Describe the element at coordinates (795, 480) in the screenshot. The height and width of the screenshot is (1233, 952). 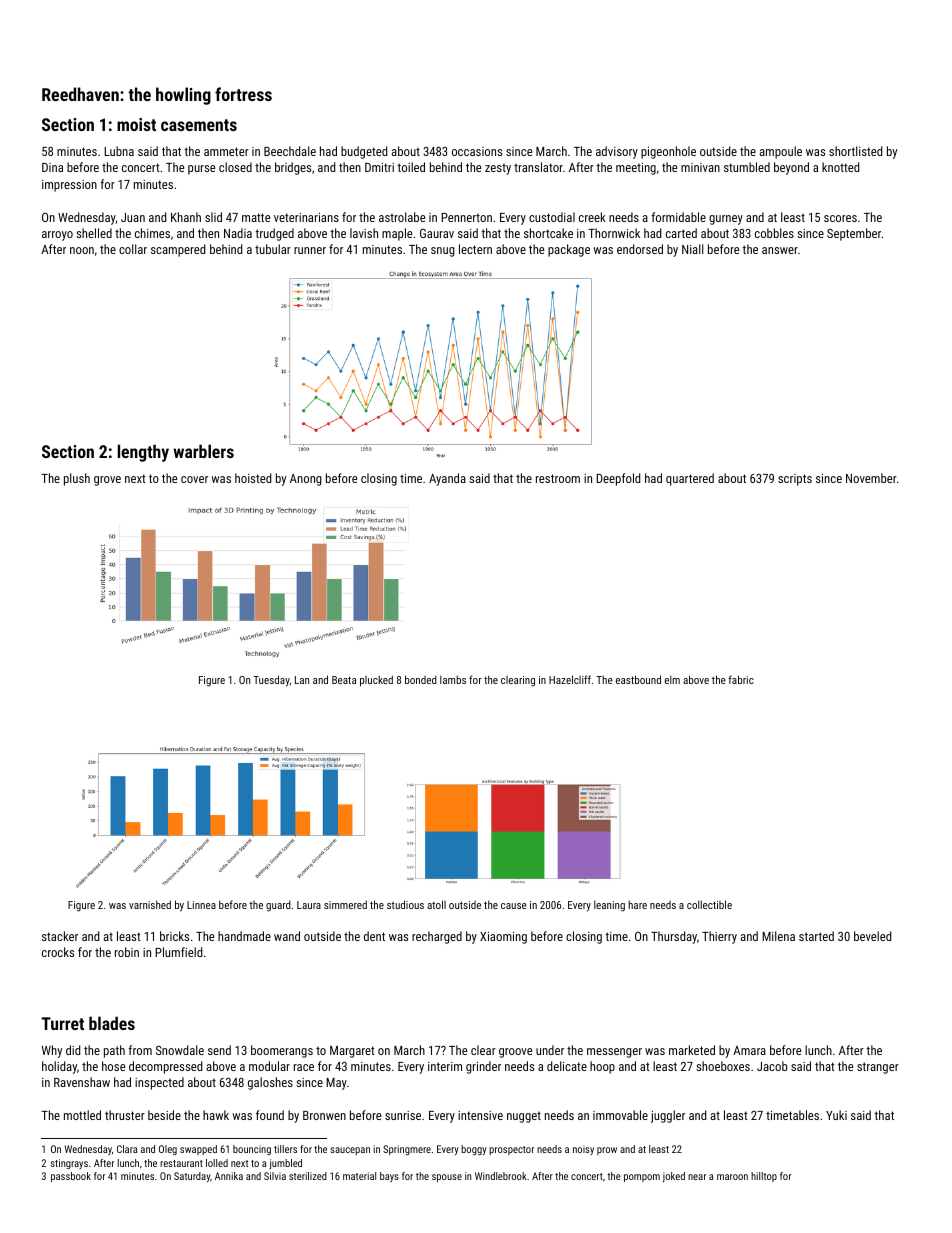
I see `scripts` at that location.
